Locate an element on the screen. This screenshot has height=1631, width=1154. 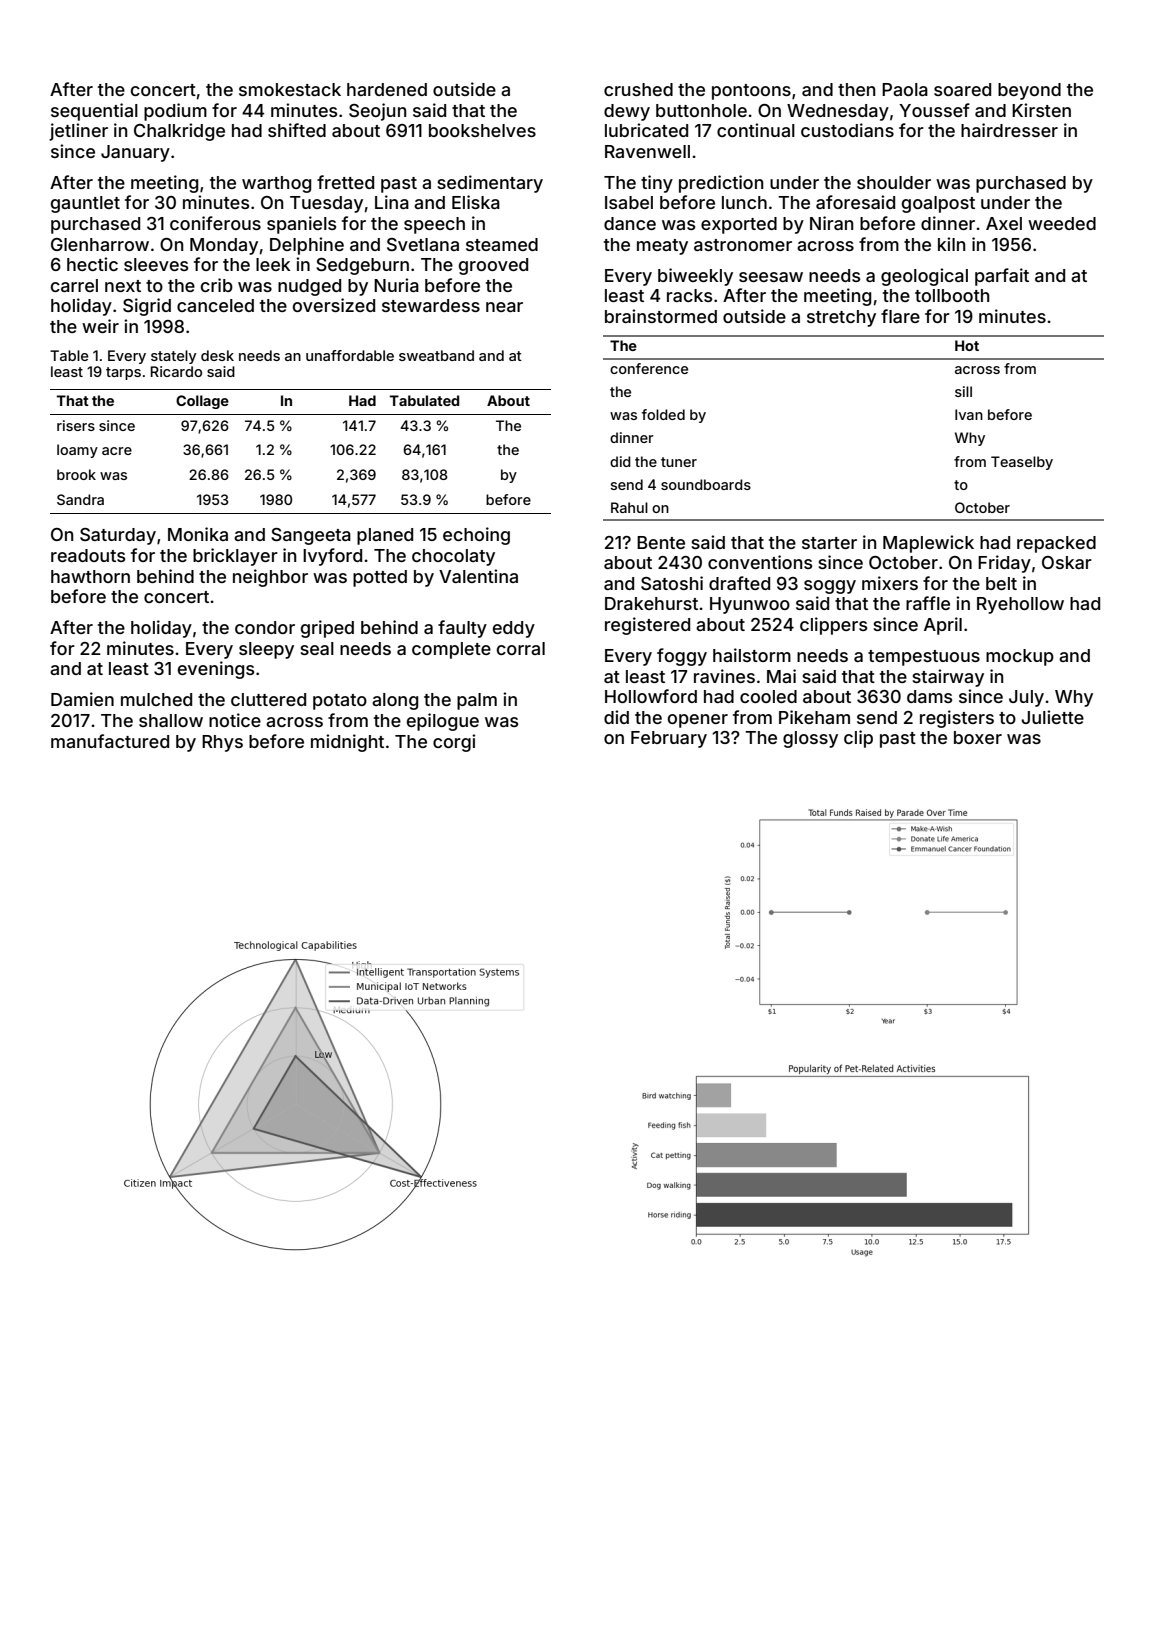
Rhys is located at coordinates (222, 743).
